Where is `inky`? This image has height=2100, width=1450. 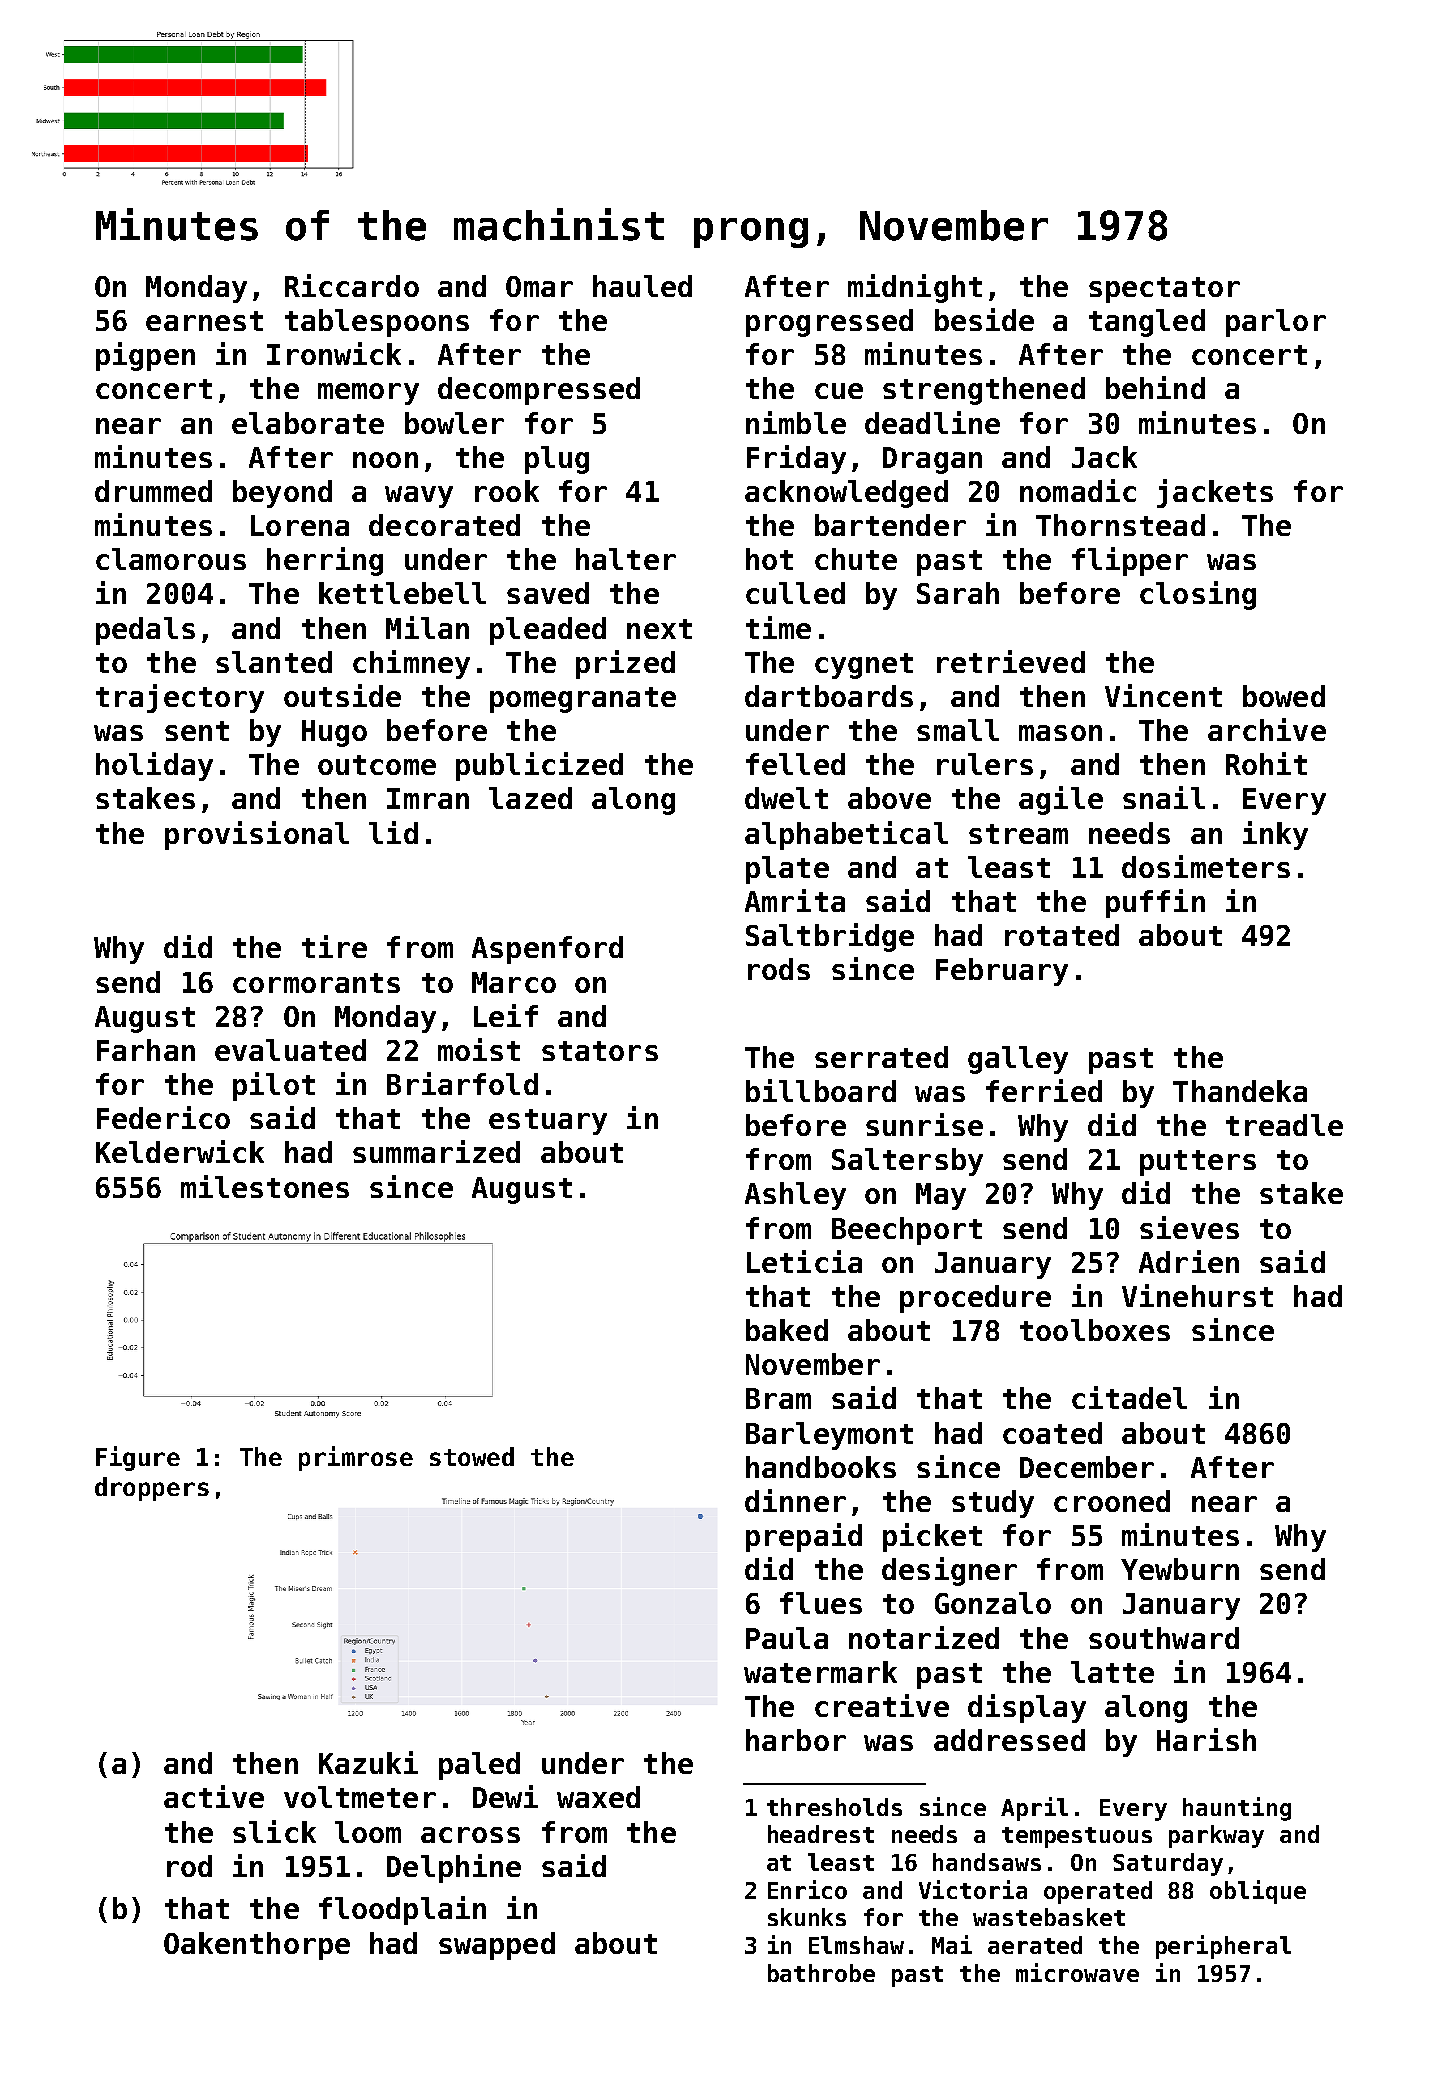 inky is located at coordinates (1275, 835).
